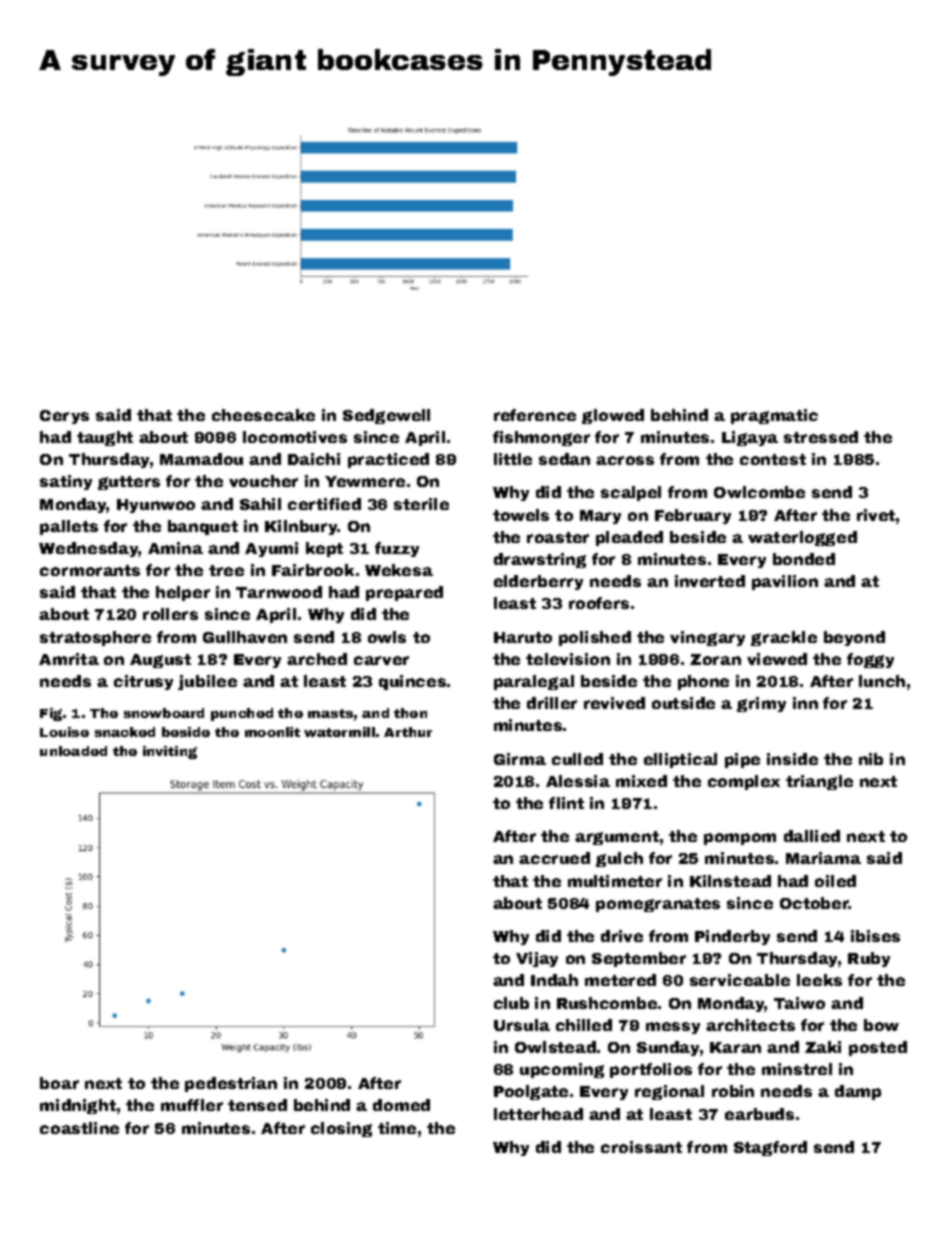 This document has width=952, height=1233. What do you see at coordinates (566, 803) in the document?
I see `flint` at bounding box center [566, 803].
